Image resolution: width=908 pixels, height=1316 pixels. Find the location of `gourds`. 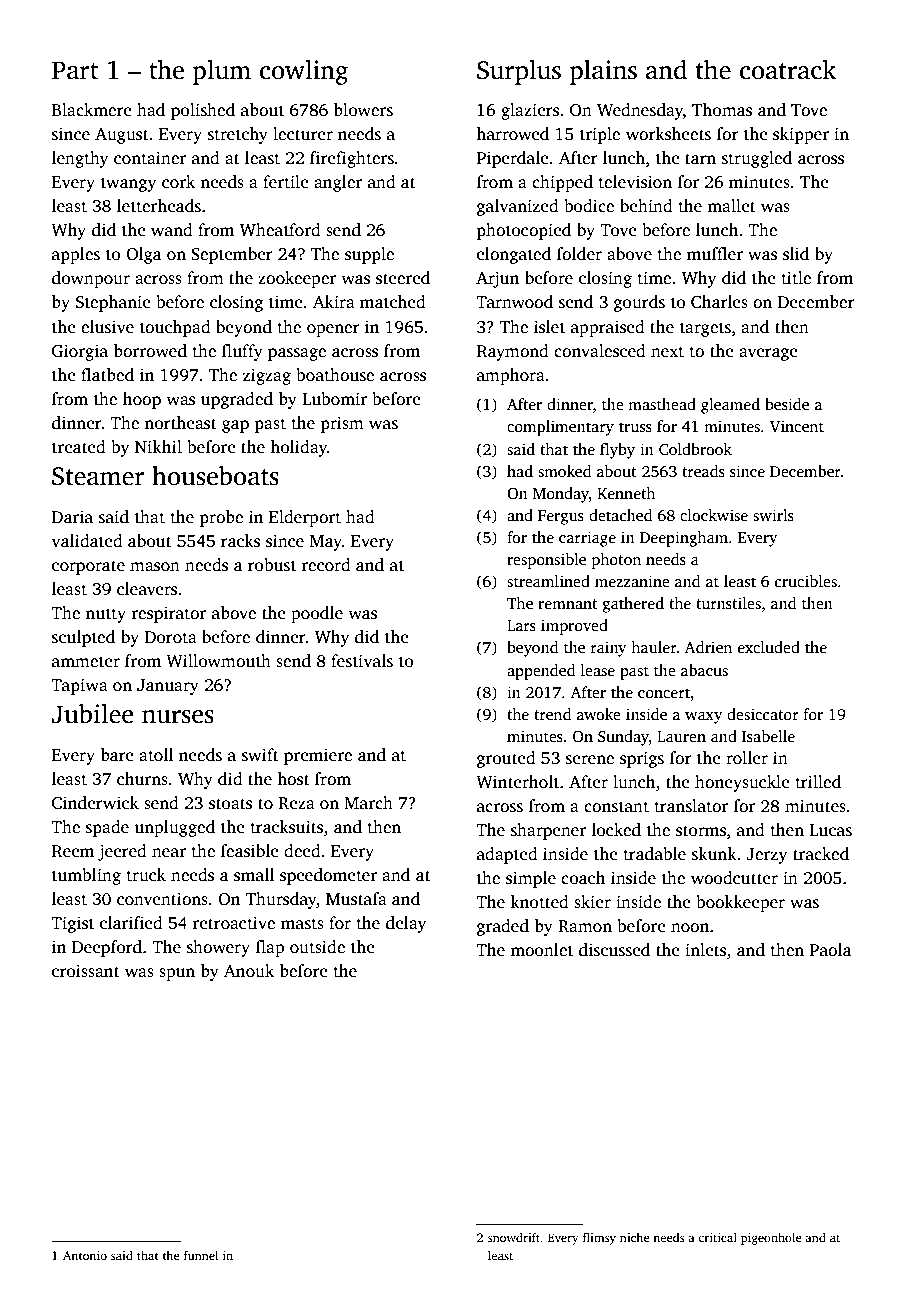

gourds is located at coordinates (639, 303).
